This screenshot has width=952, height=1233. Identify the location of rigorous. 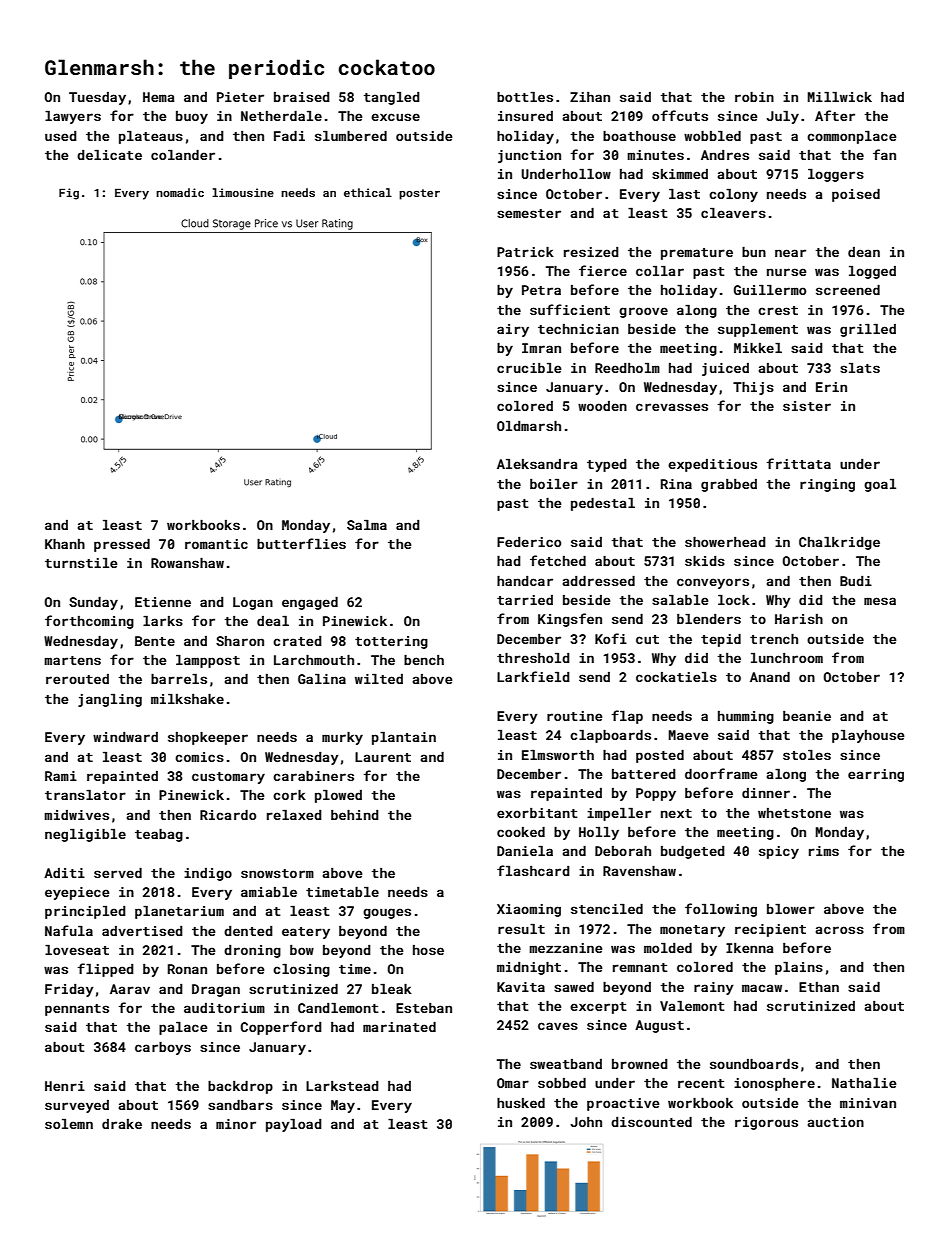
(766, 1123).
